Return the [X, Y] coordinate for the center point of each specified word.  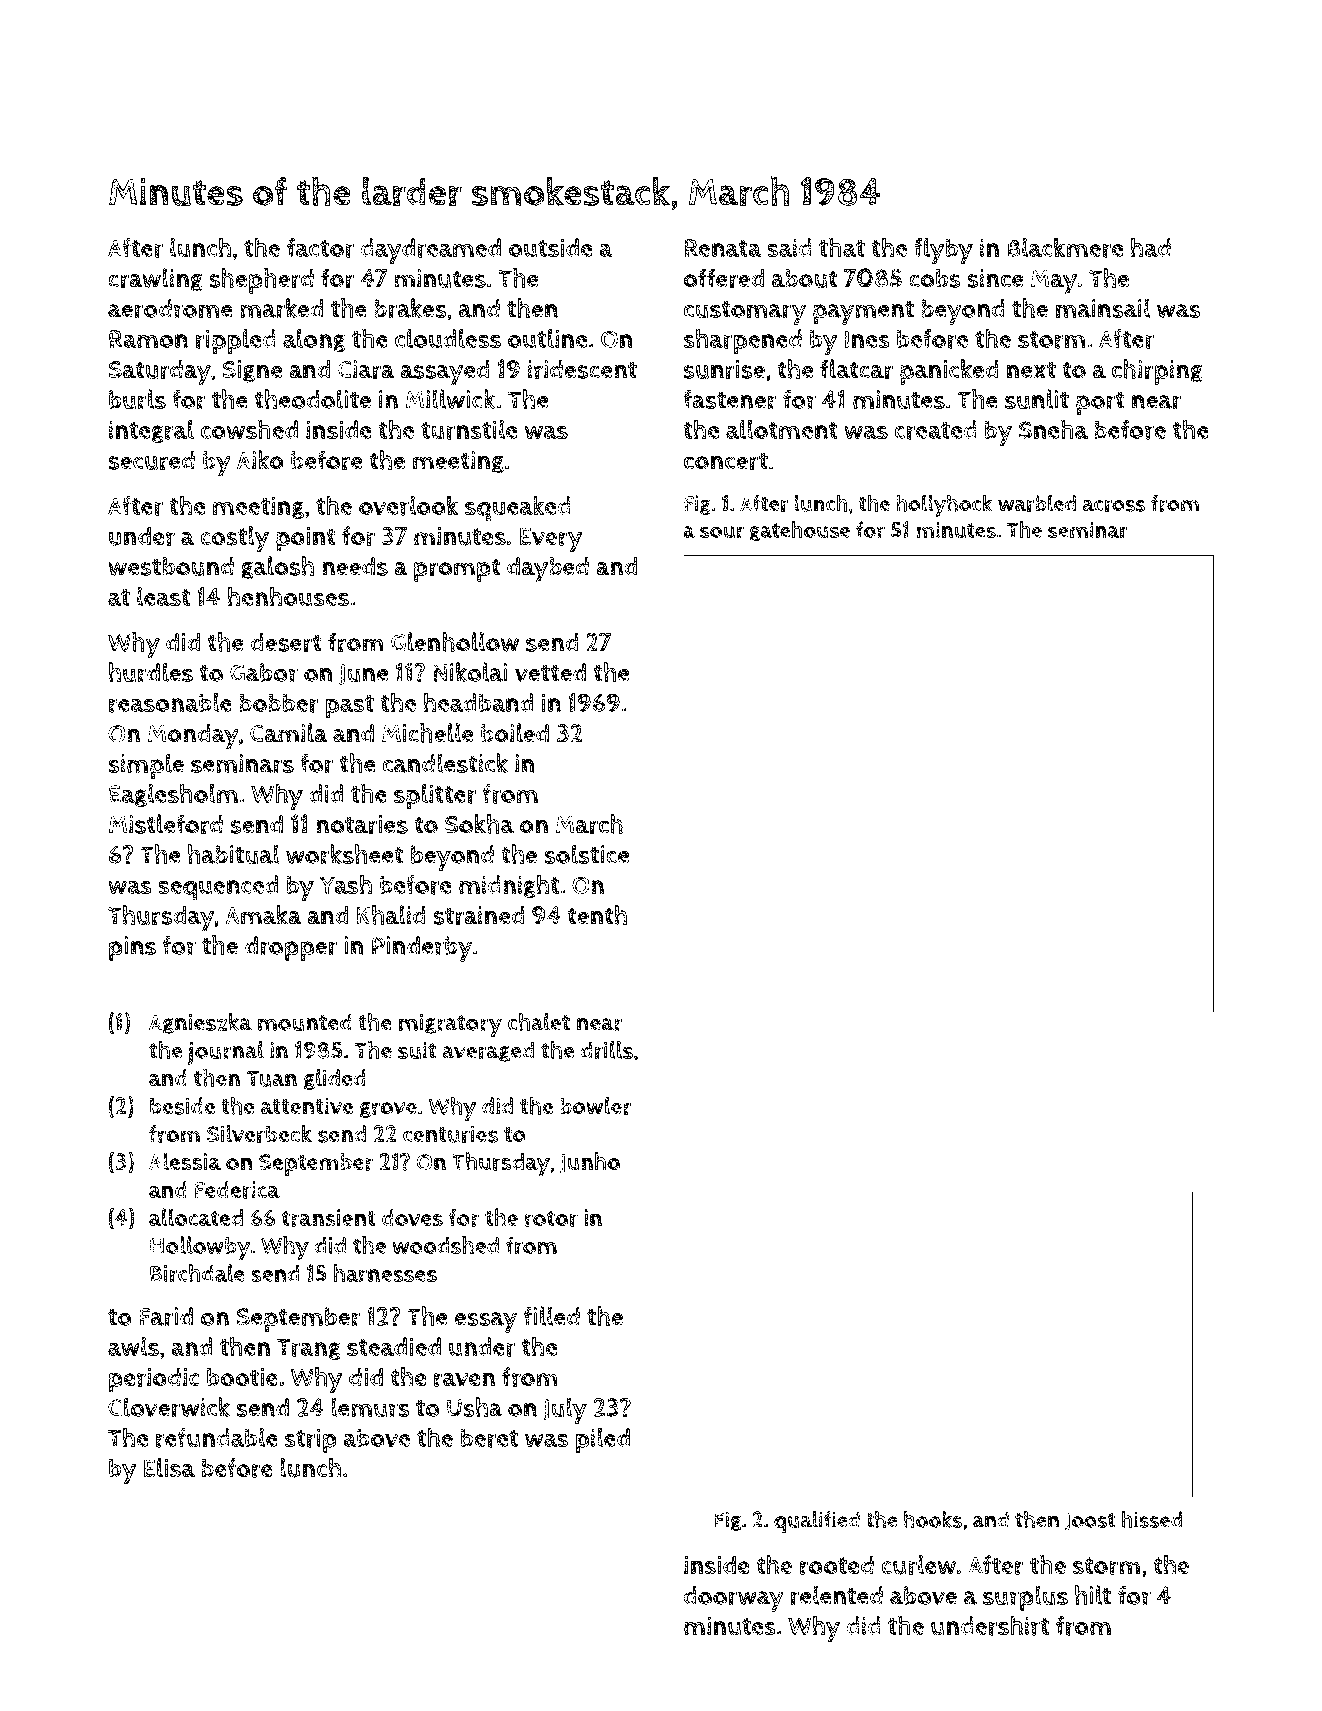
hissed [1151, 1519]
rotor [551, 1219]
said [789, 248]
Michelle [427, 733]
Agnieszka [200, 1024]
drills [606, 1050]
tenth [597, 915]
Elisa [169, 1468]
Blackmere [1065, 247]
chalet [539, 1022]
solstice [586, 854]
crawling [155, 280]
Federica [237, 1190]
